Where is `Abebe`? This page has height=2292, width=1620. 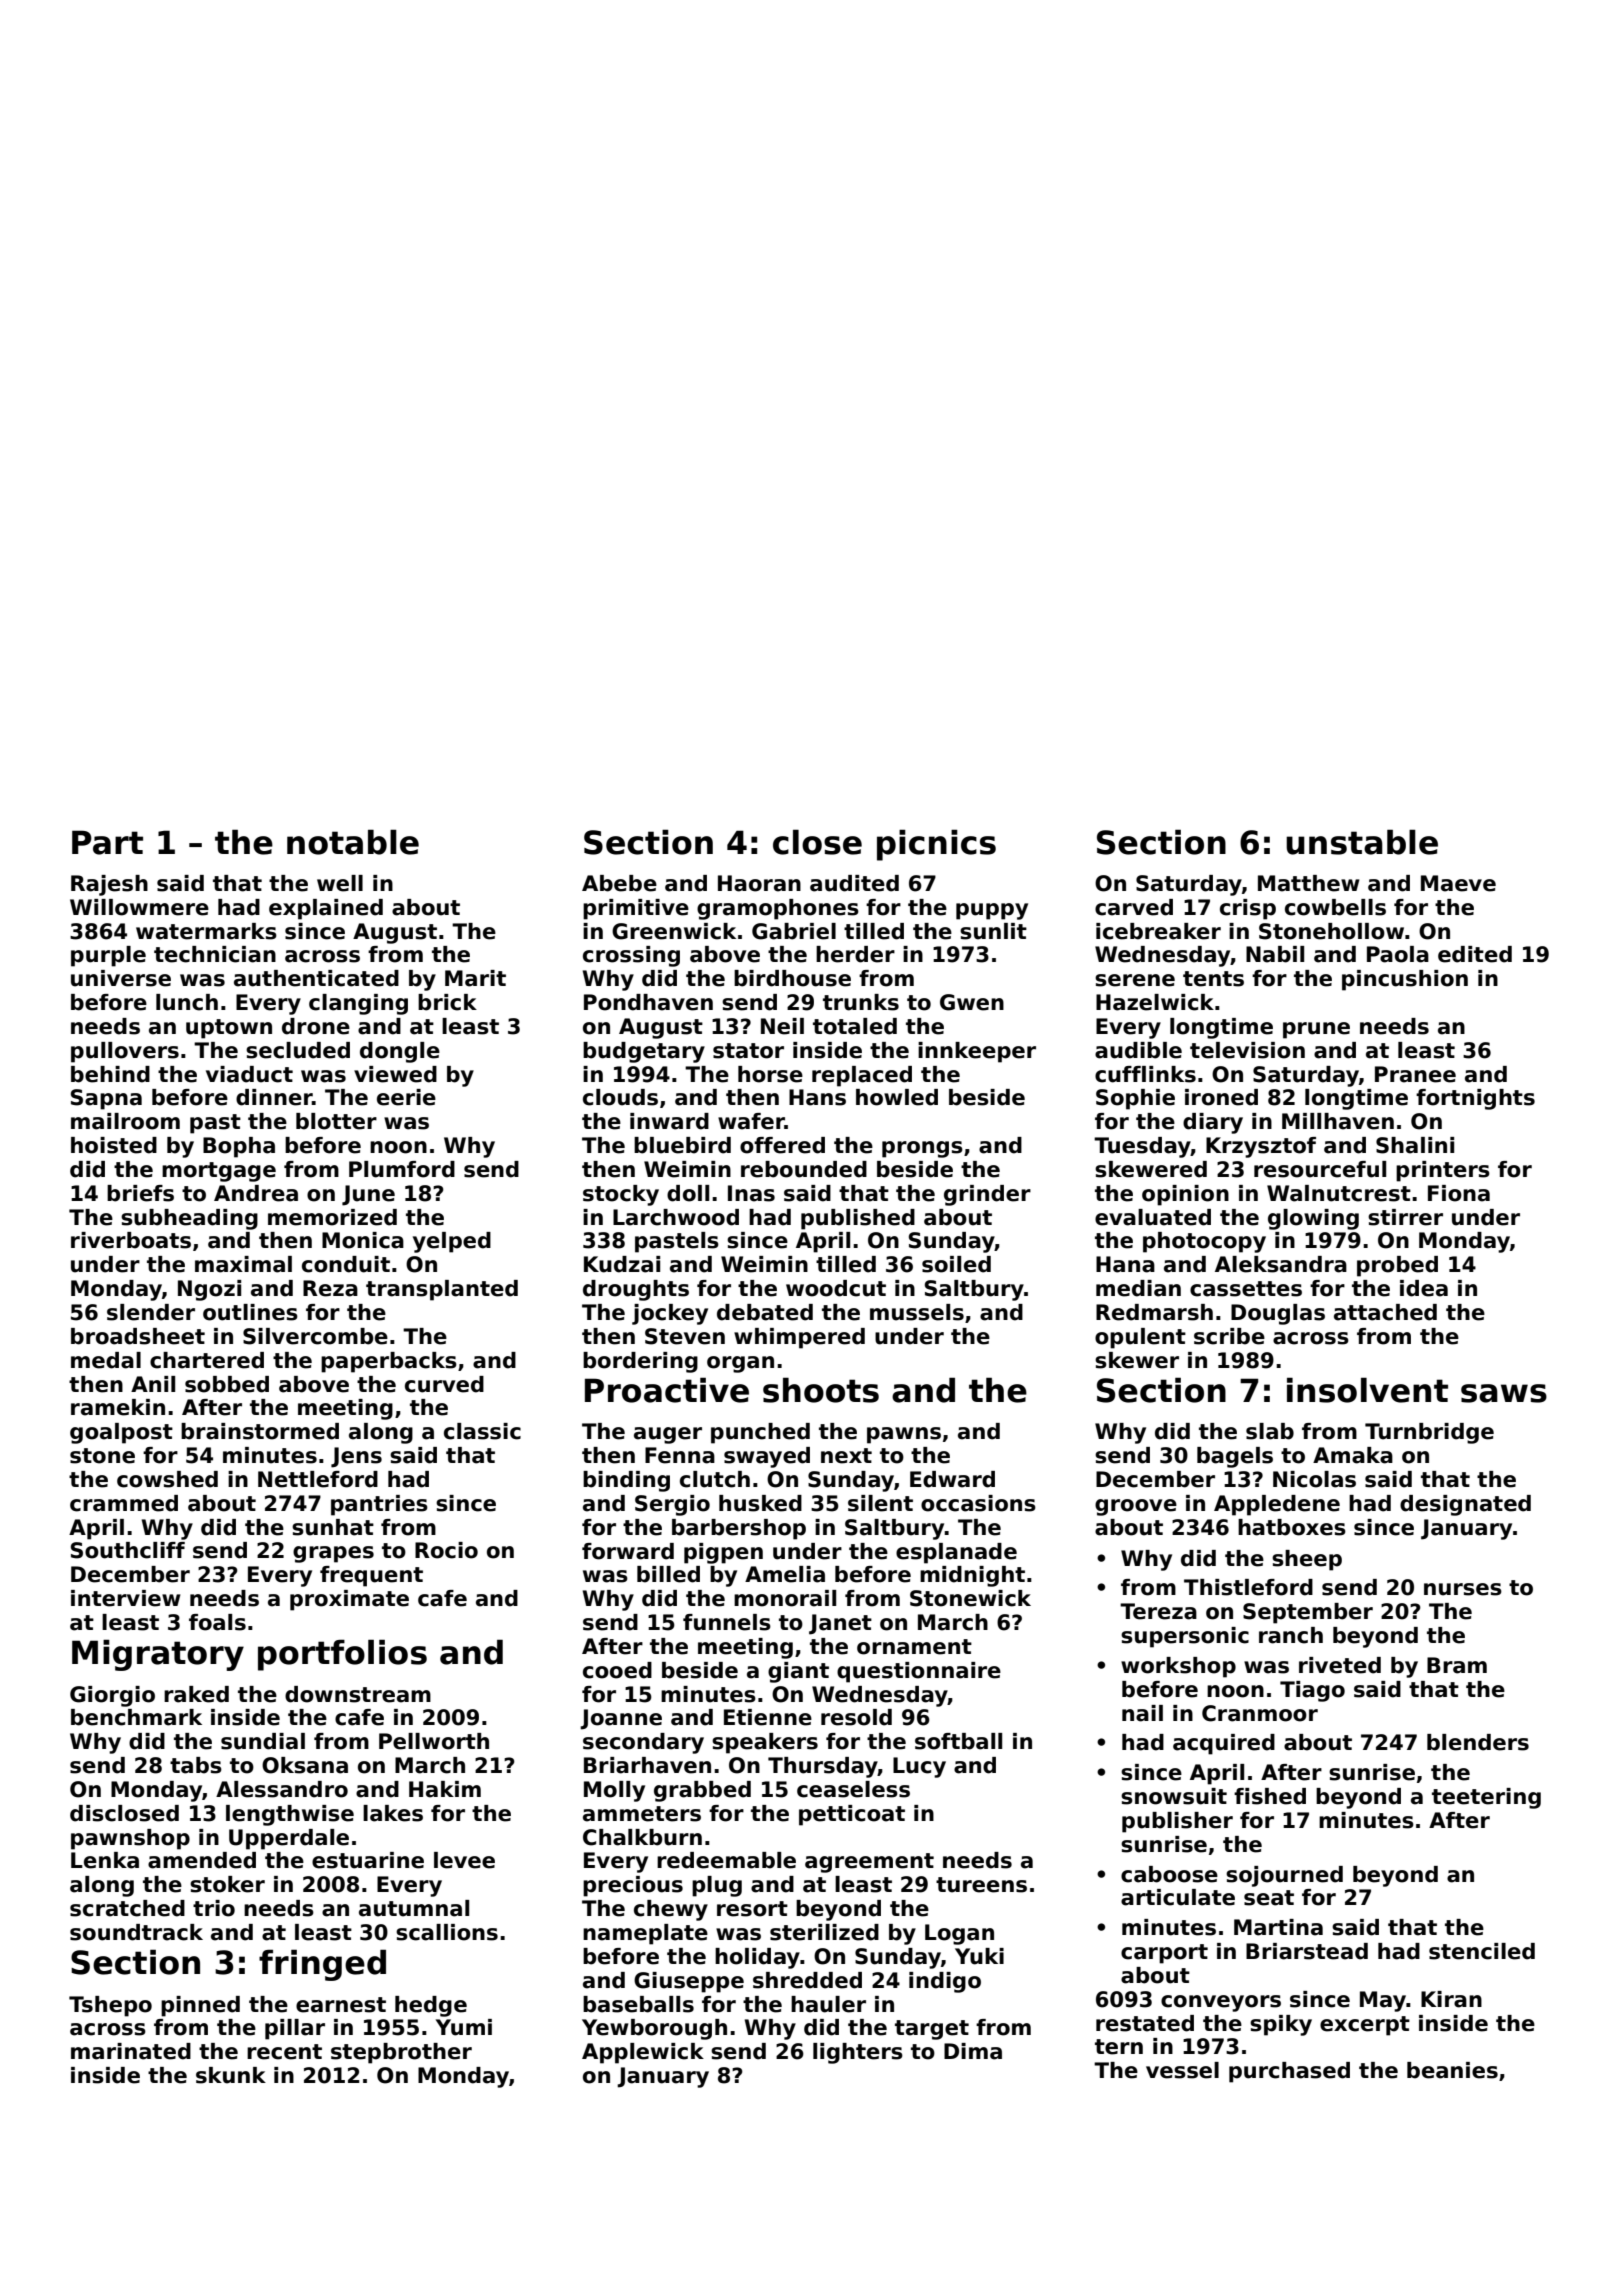
Abebe is located at coordinates (619, 883).
